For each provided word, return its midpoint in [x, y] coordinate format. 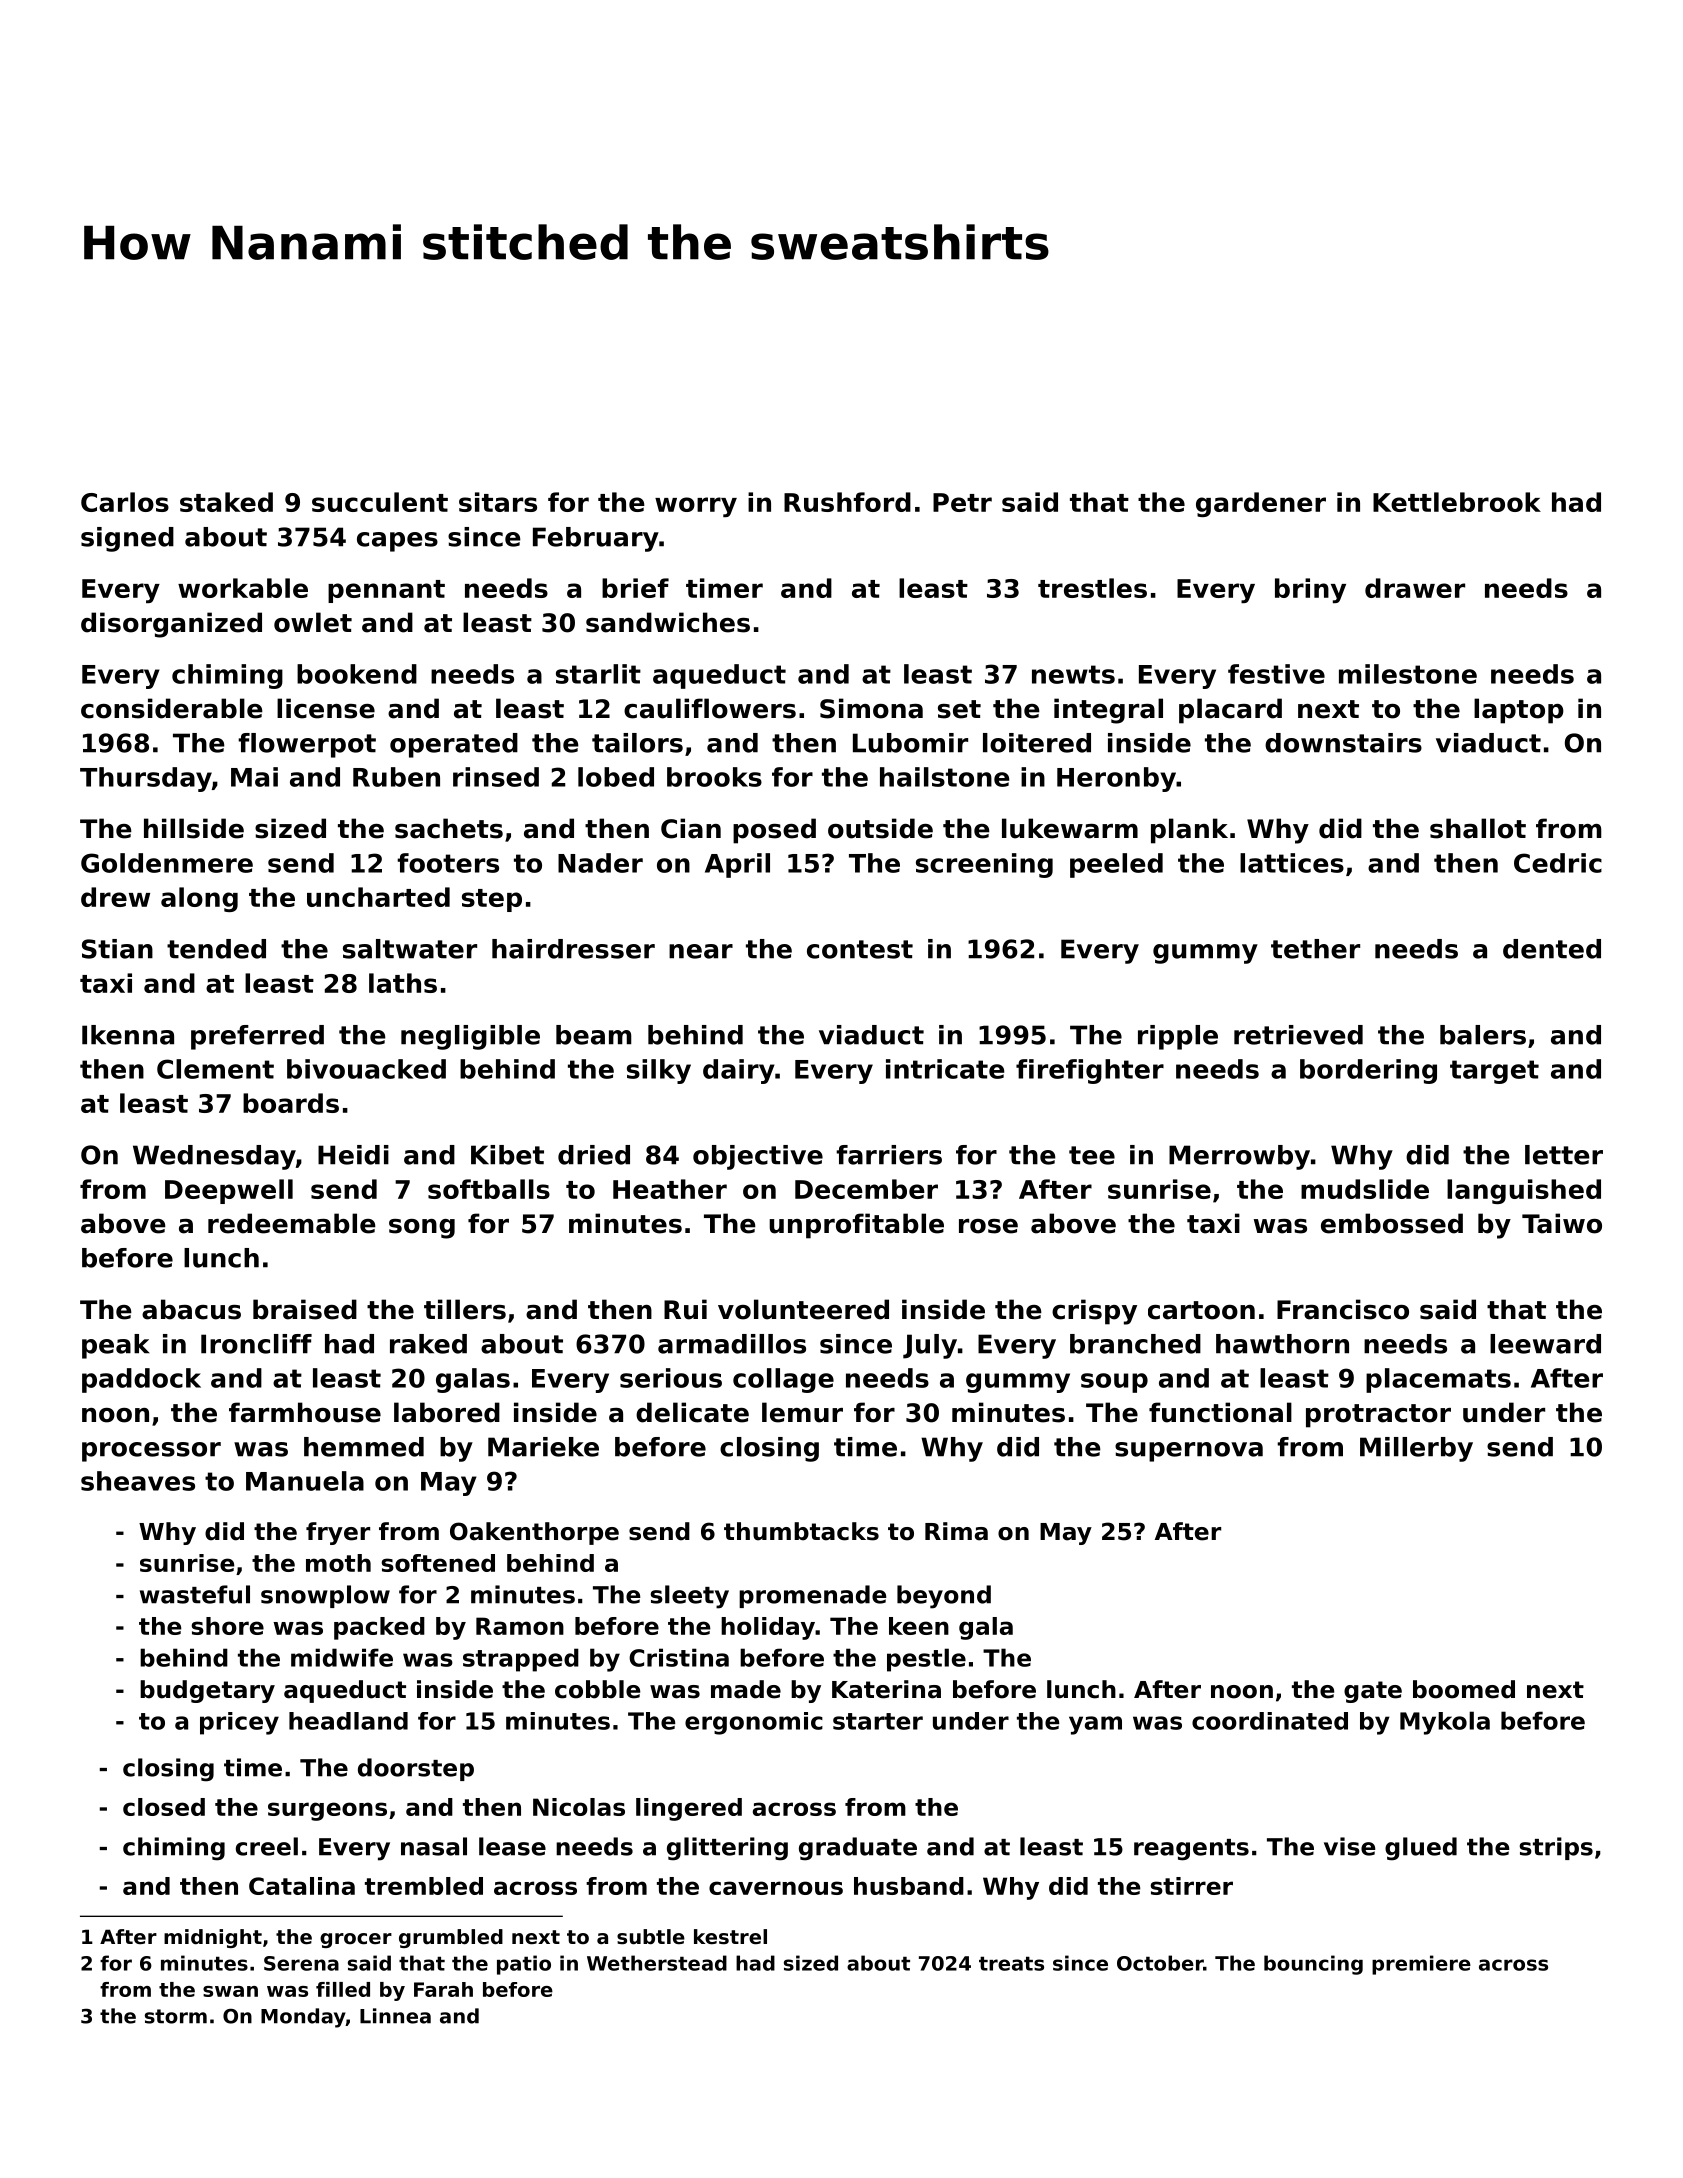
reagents [1191, 1850]
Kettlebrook [1457, 502]
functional [1220, 1412]
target [1494, 1072]
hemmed [364, 1447]
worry [696, 507]
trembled [424, 1886]
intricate [945, 1069]
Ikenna [128, 1035]
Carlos [125, 502]
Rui [685, 1309]
